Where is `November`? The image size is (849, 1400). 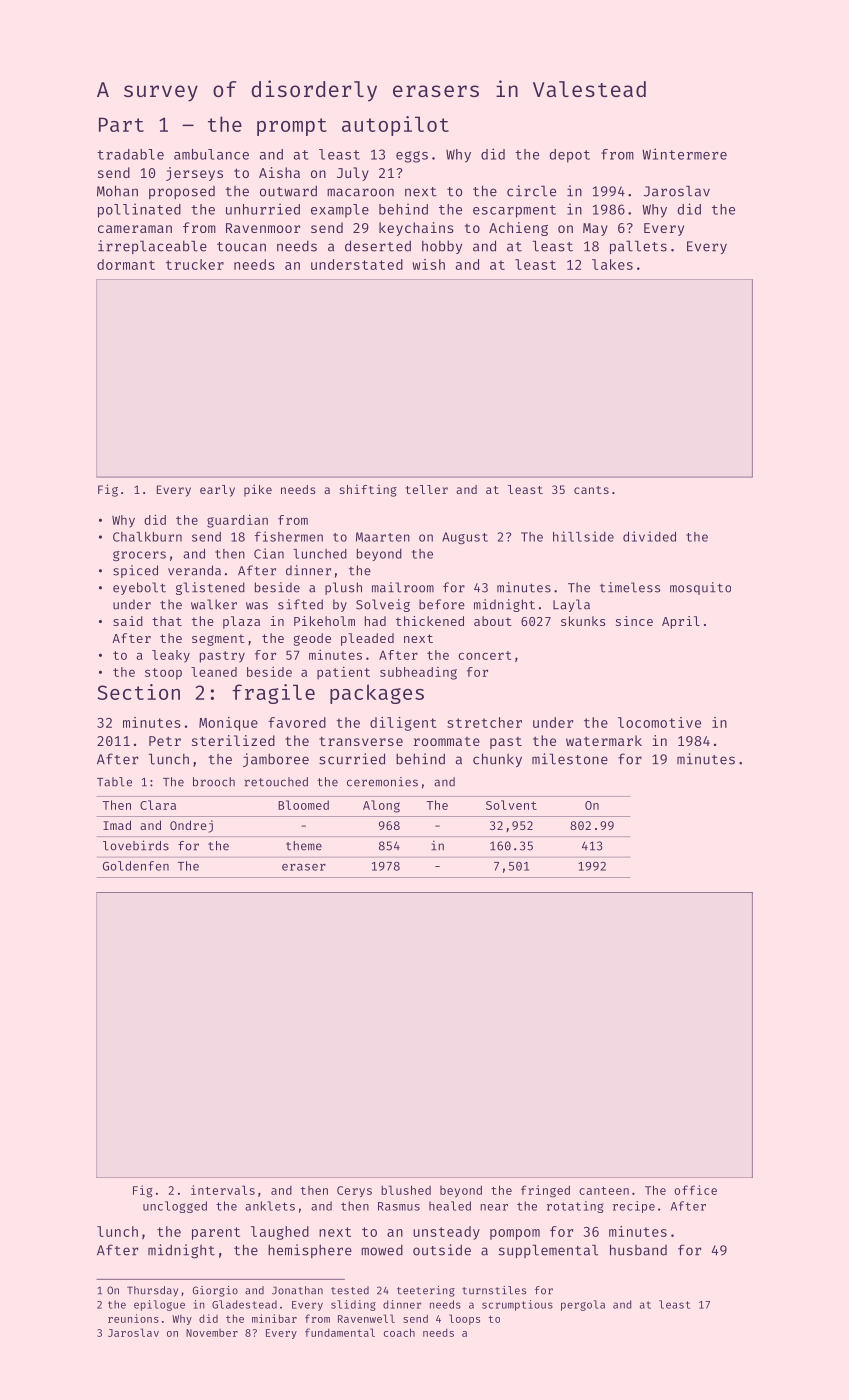
November is located at coordinates (212, 1333).
